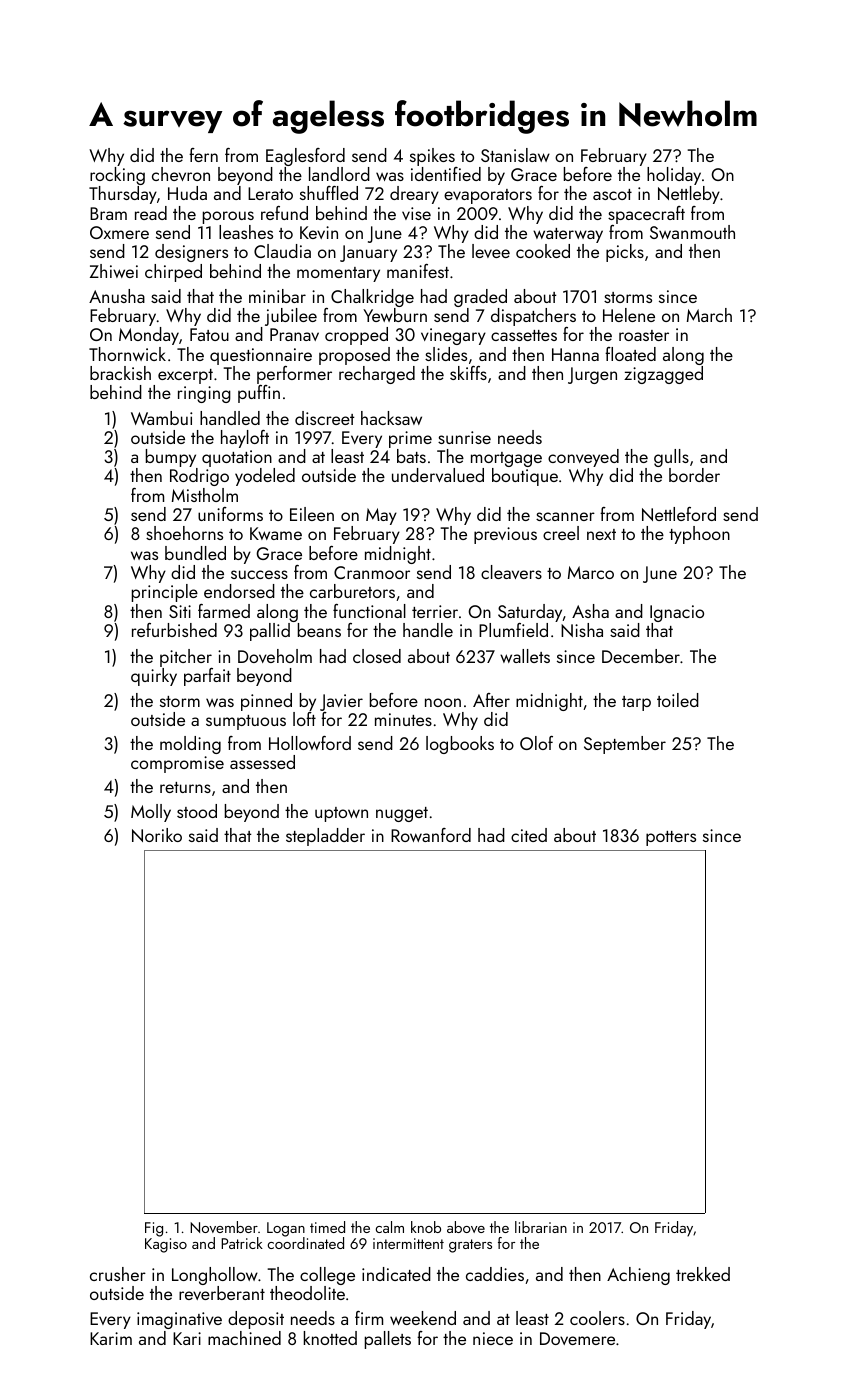 The image size is (849, 1400). I want to click on bundled, so click(195, 553).
